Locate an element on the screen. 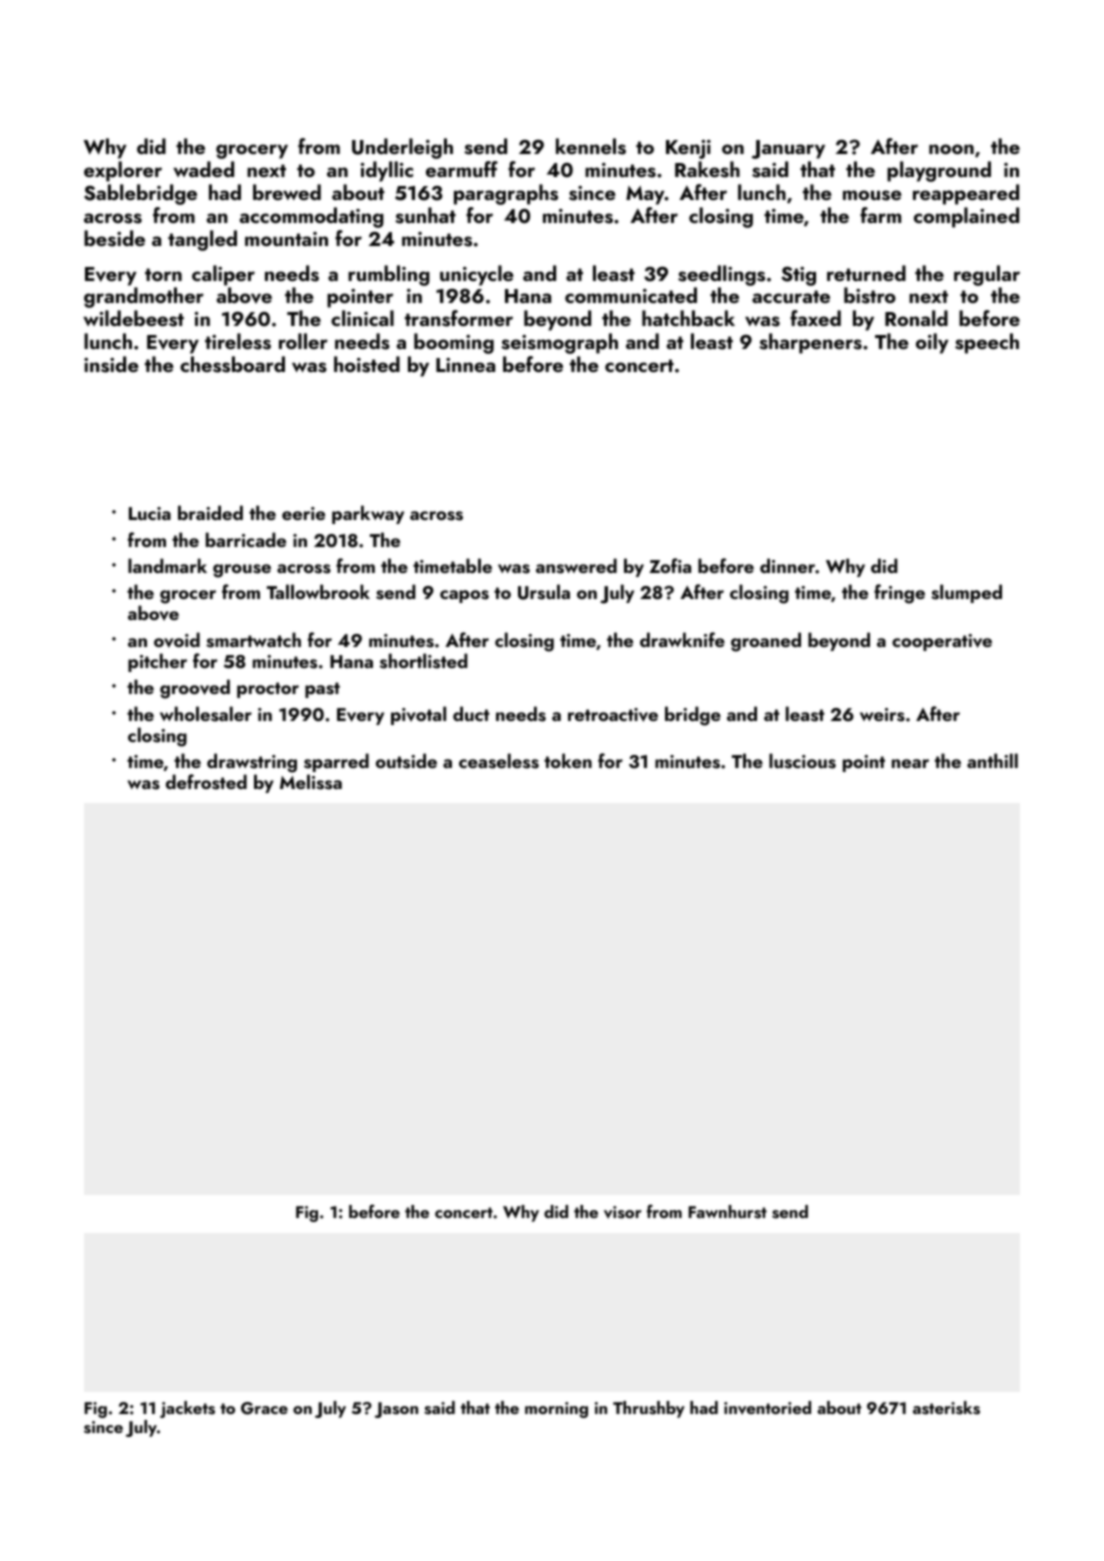 This screenshot has width=1104, height=1561. Thrushby is located at coordinates (649, 1409).
